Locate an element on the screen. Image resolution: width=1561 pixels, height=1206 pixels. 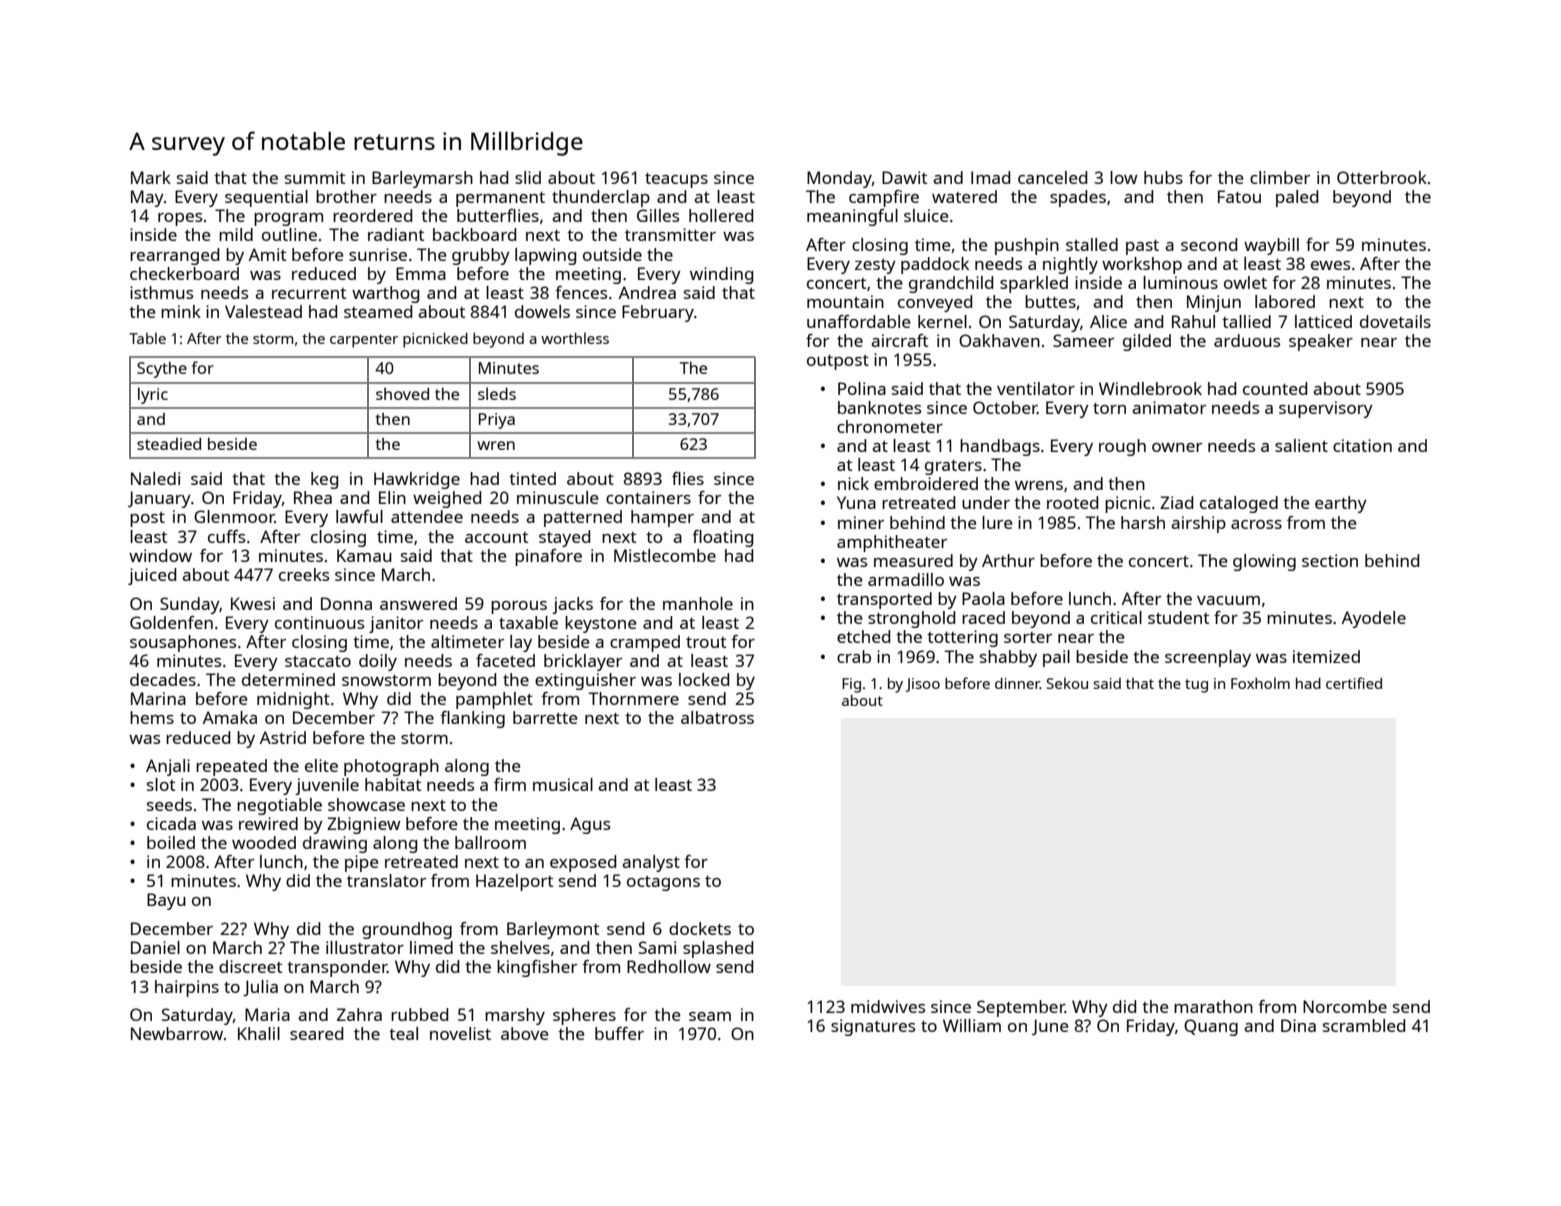
juiced is located at coordinates (152, 576).
